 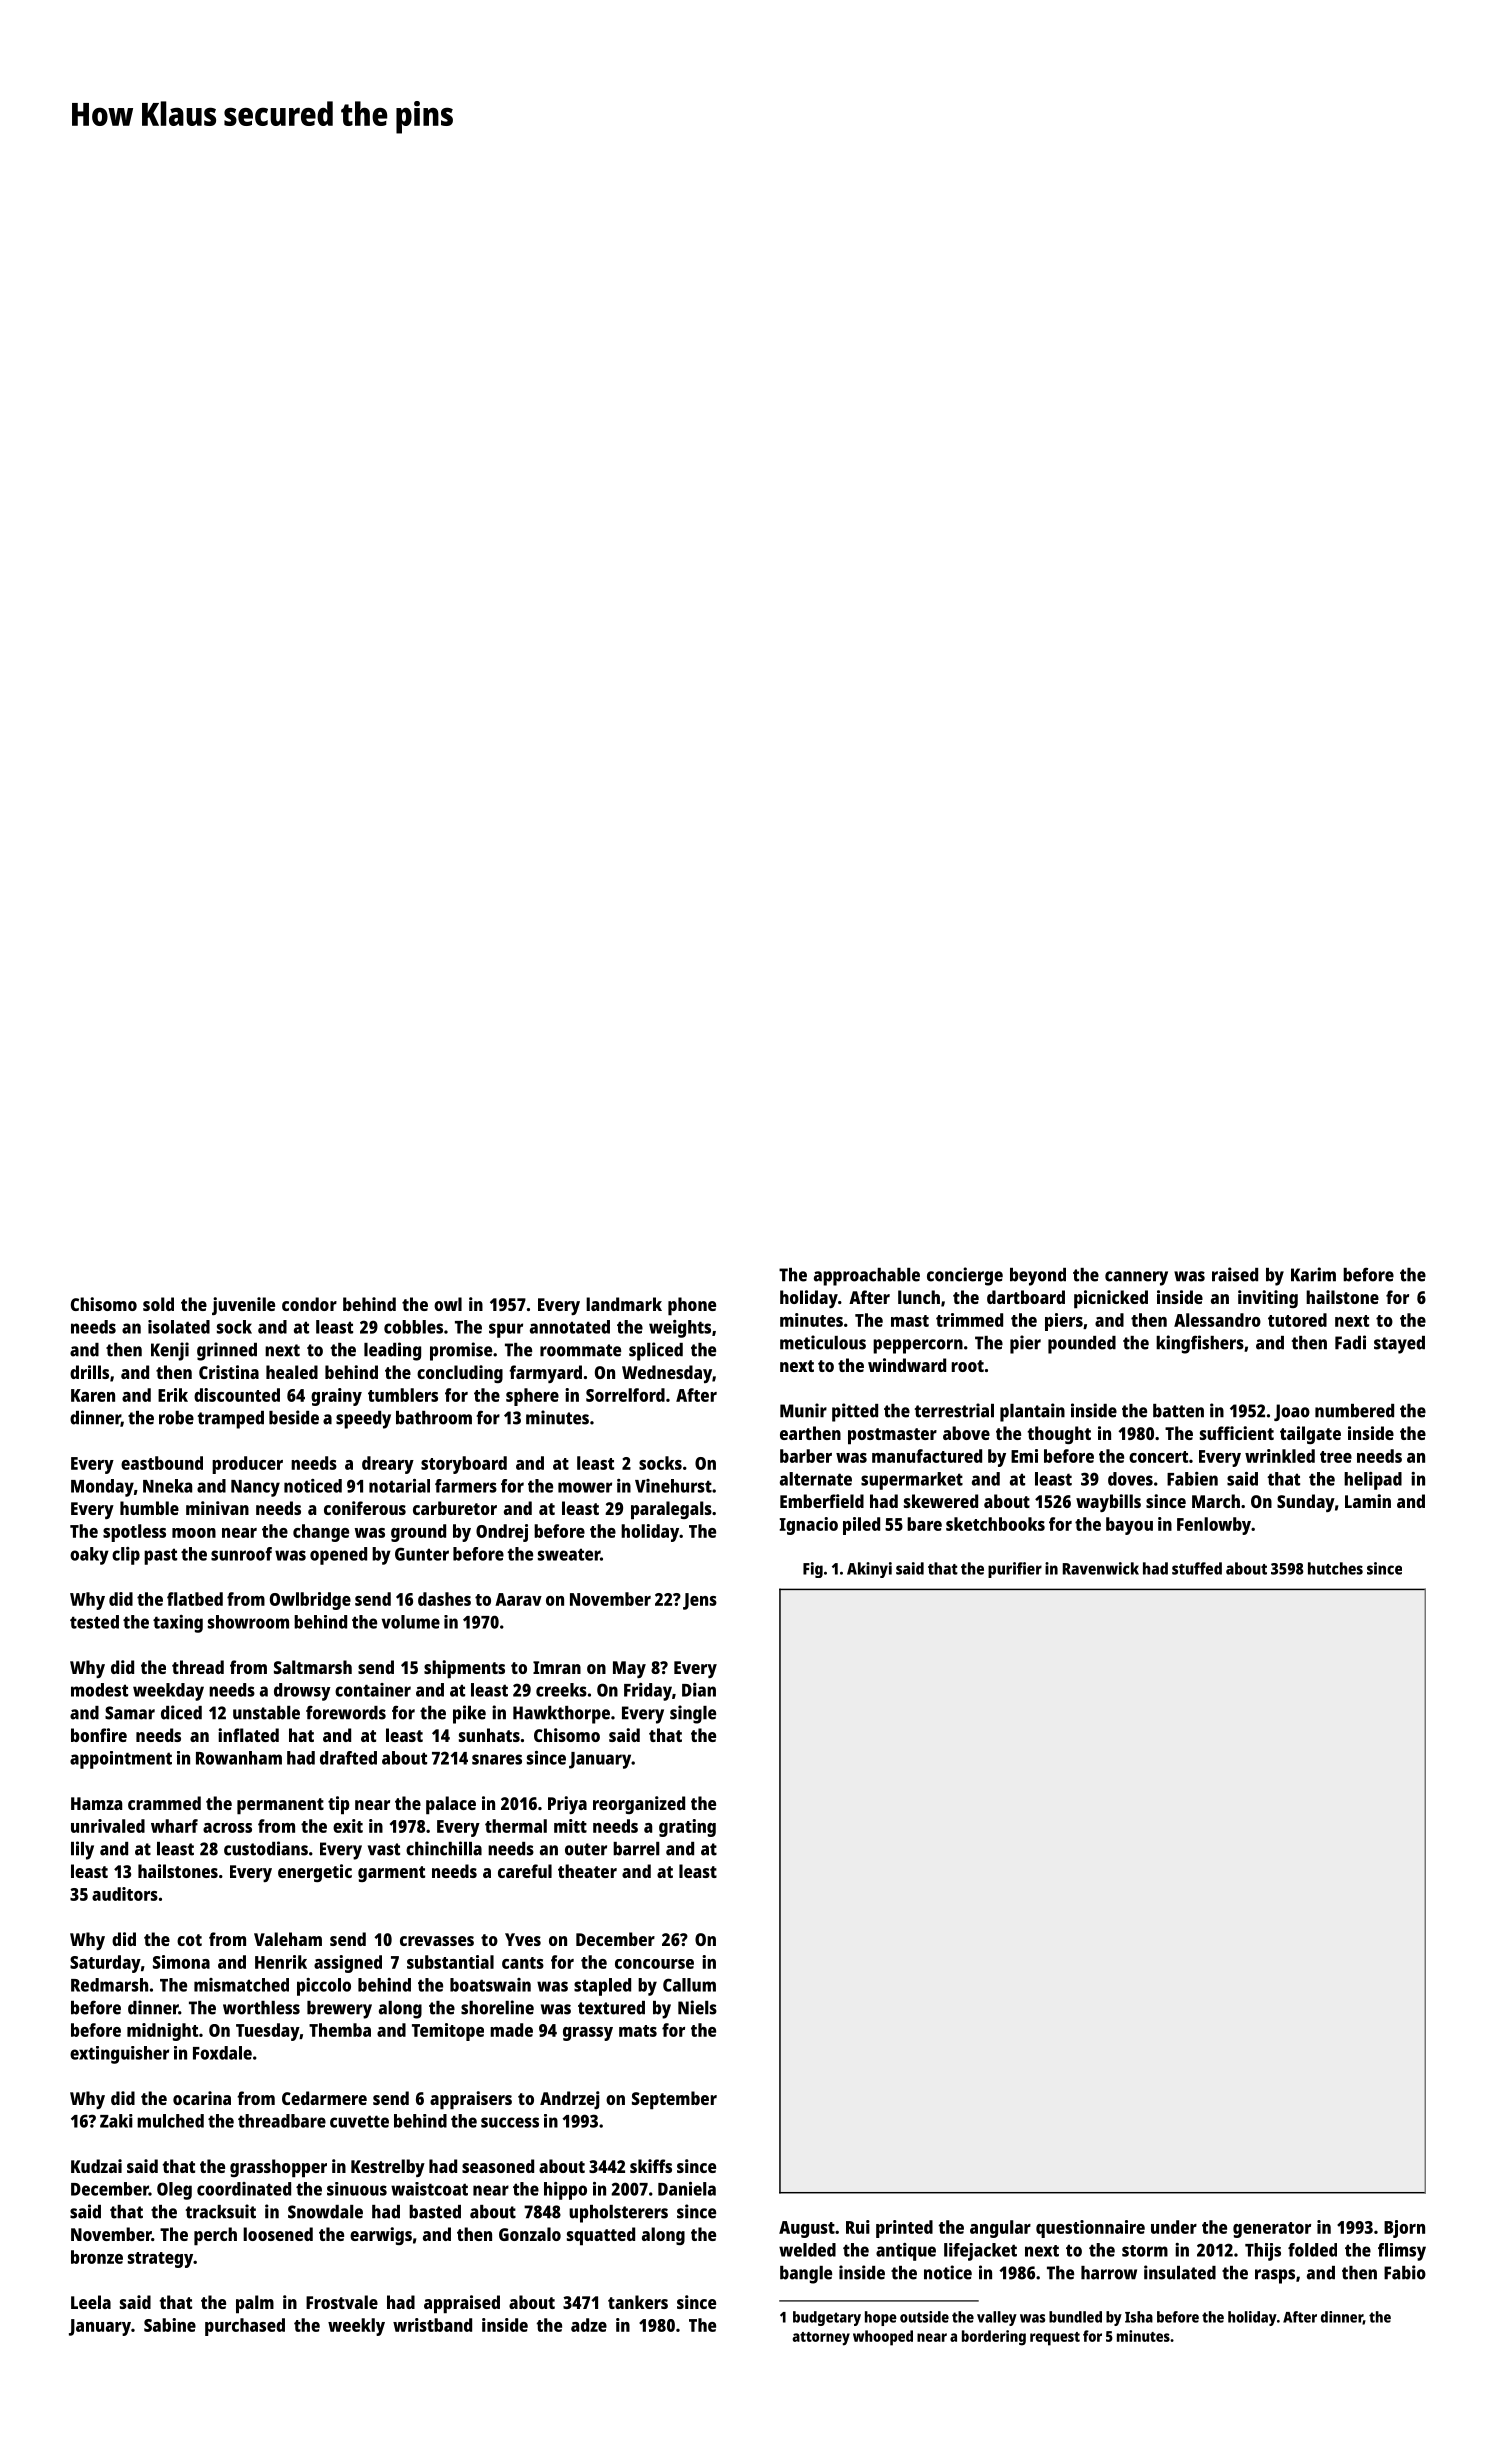 I want to click on Fadi, so click(x=1350, y=1342).
